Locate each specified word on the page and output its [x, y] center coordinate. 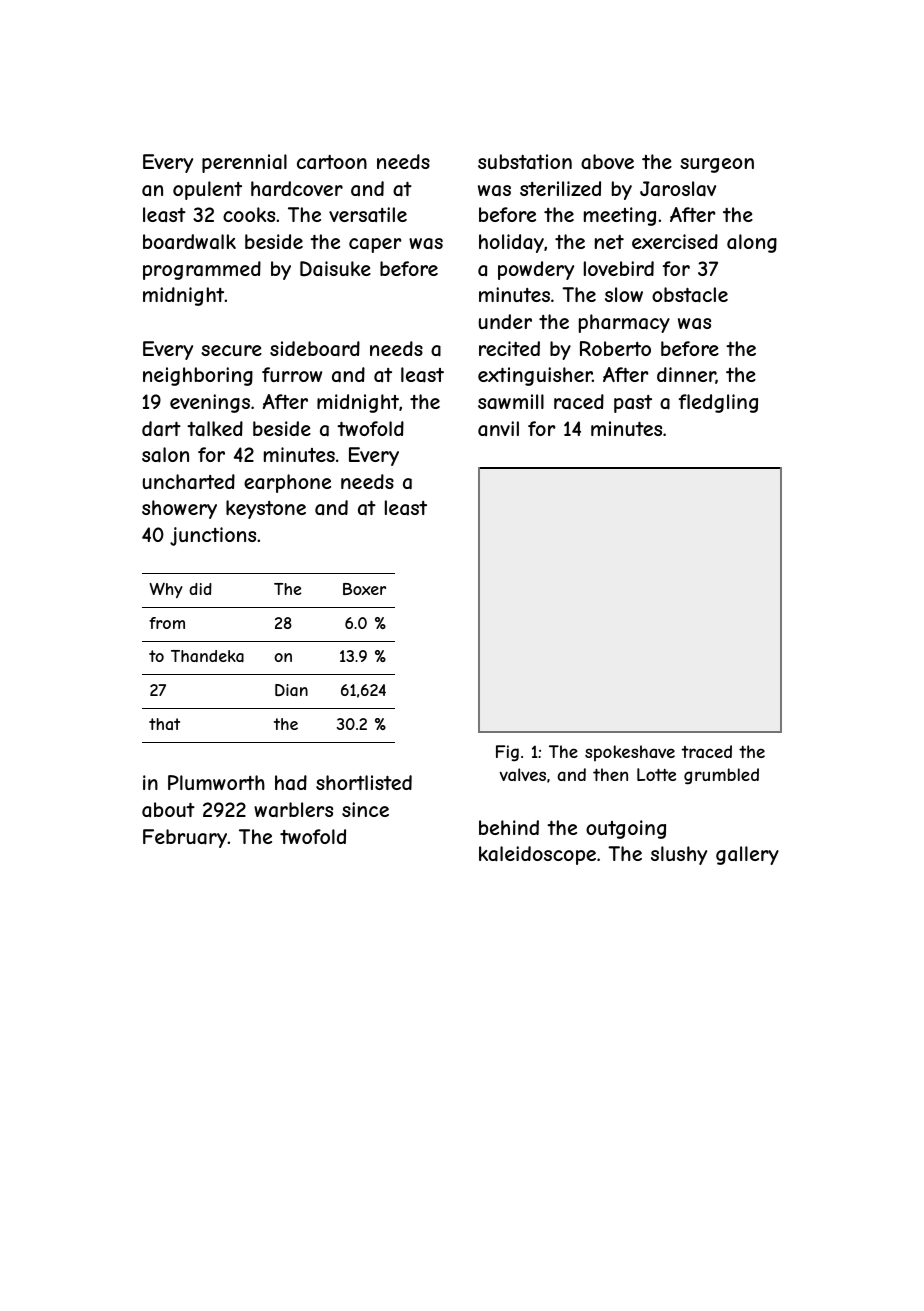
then [610, 774]
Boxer [364, 589]
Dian [291, 690]
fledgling [718, 403]
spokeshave [630, 753]
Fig [507, 753]
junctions [213, 536]
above [607, 162]
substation [525, 162]
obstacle [690, 295]
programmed [202, 270]
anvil [498, 428]
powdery [536, 270]
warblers [293, 810]
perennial [244, 163]
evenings [210, 403]
